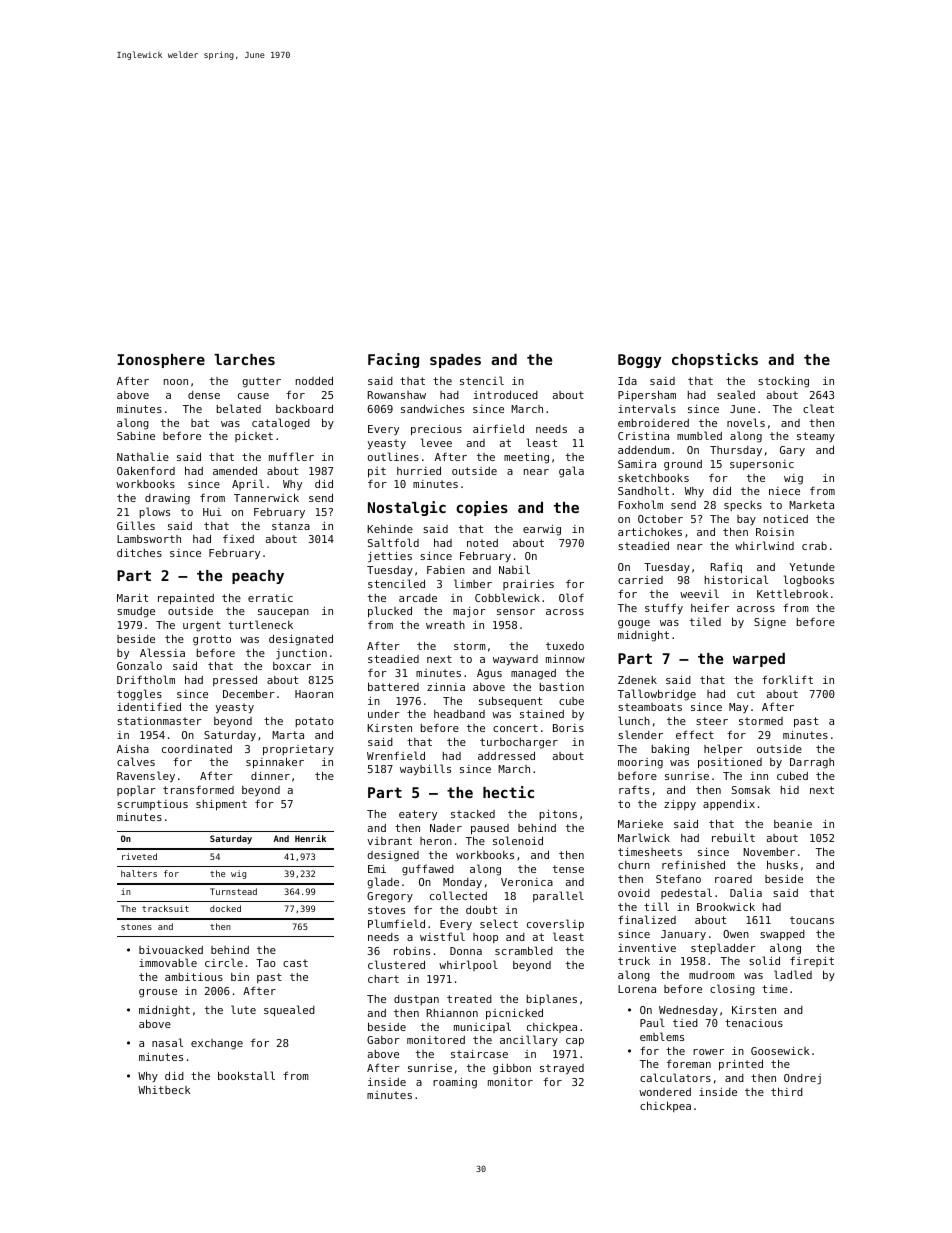 The height and width of the document is (1233, 952). I want to click on Boggy, so click(639, 361).
